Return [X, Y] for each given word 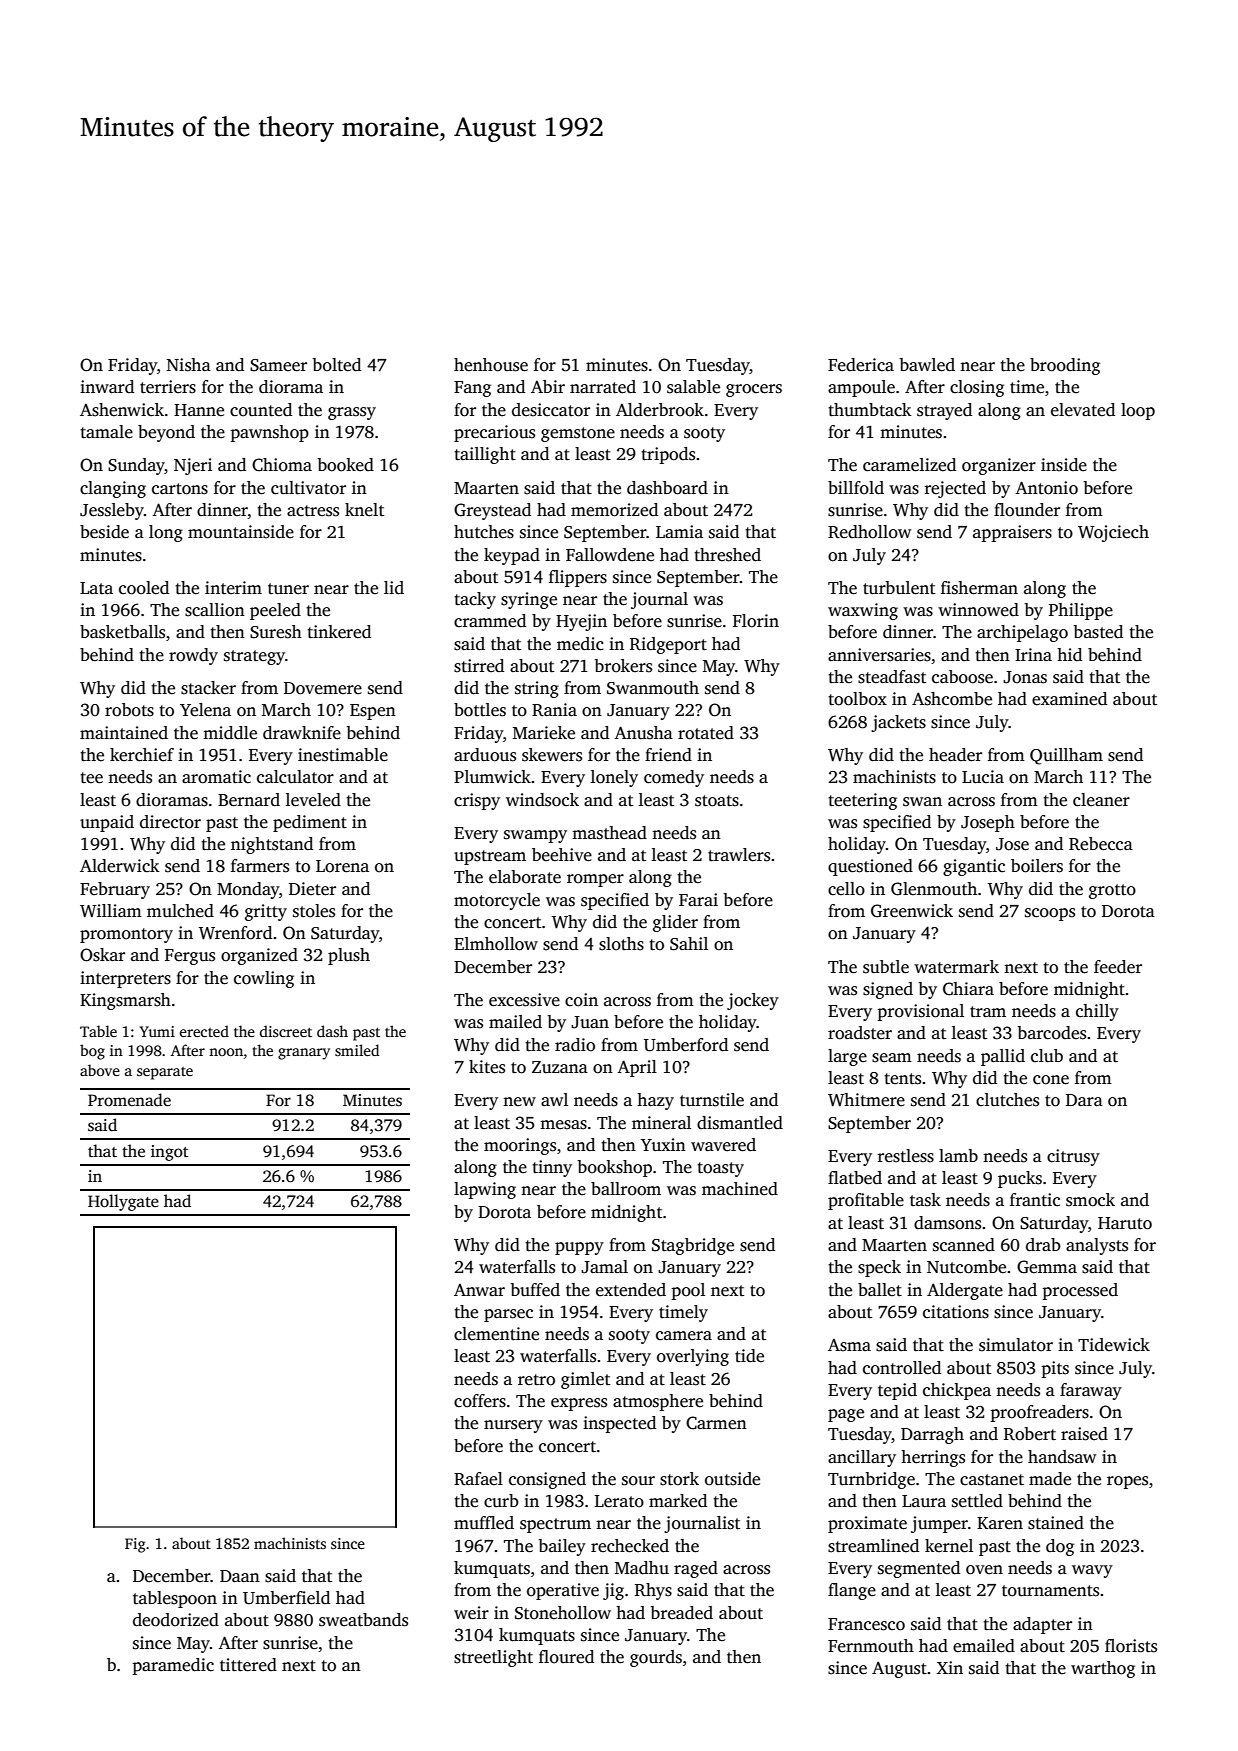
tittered [248, 1665]
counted [261, 410]
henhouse [491, 365]
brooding [1065, 366]
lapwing [485, 1190]
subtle [886, 967]
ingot [169, 1153]
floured [566, 1657]
